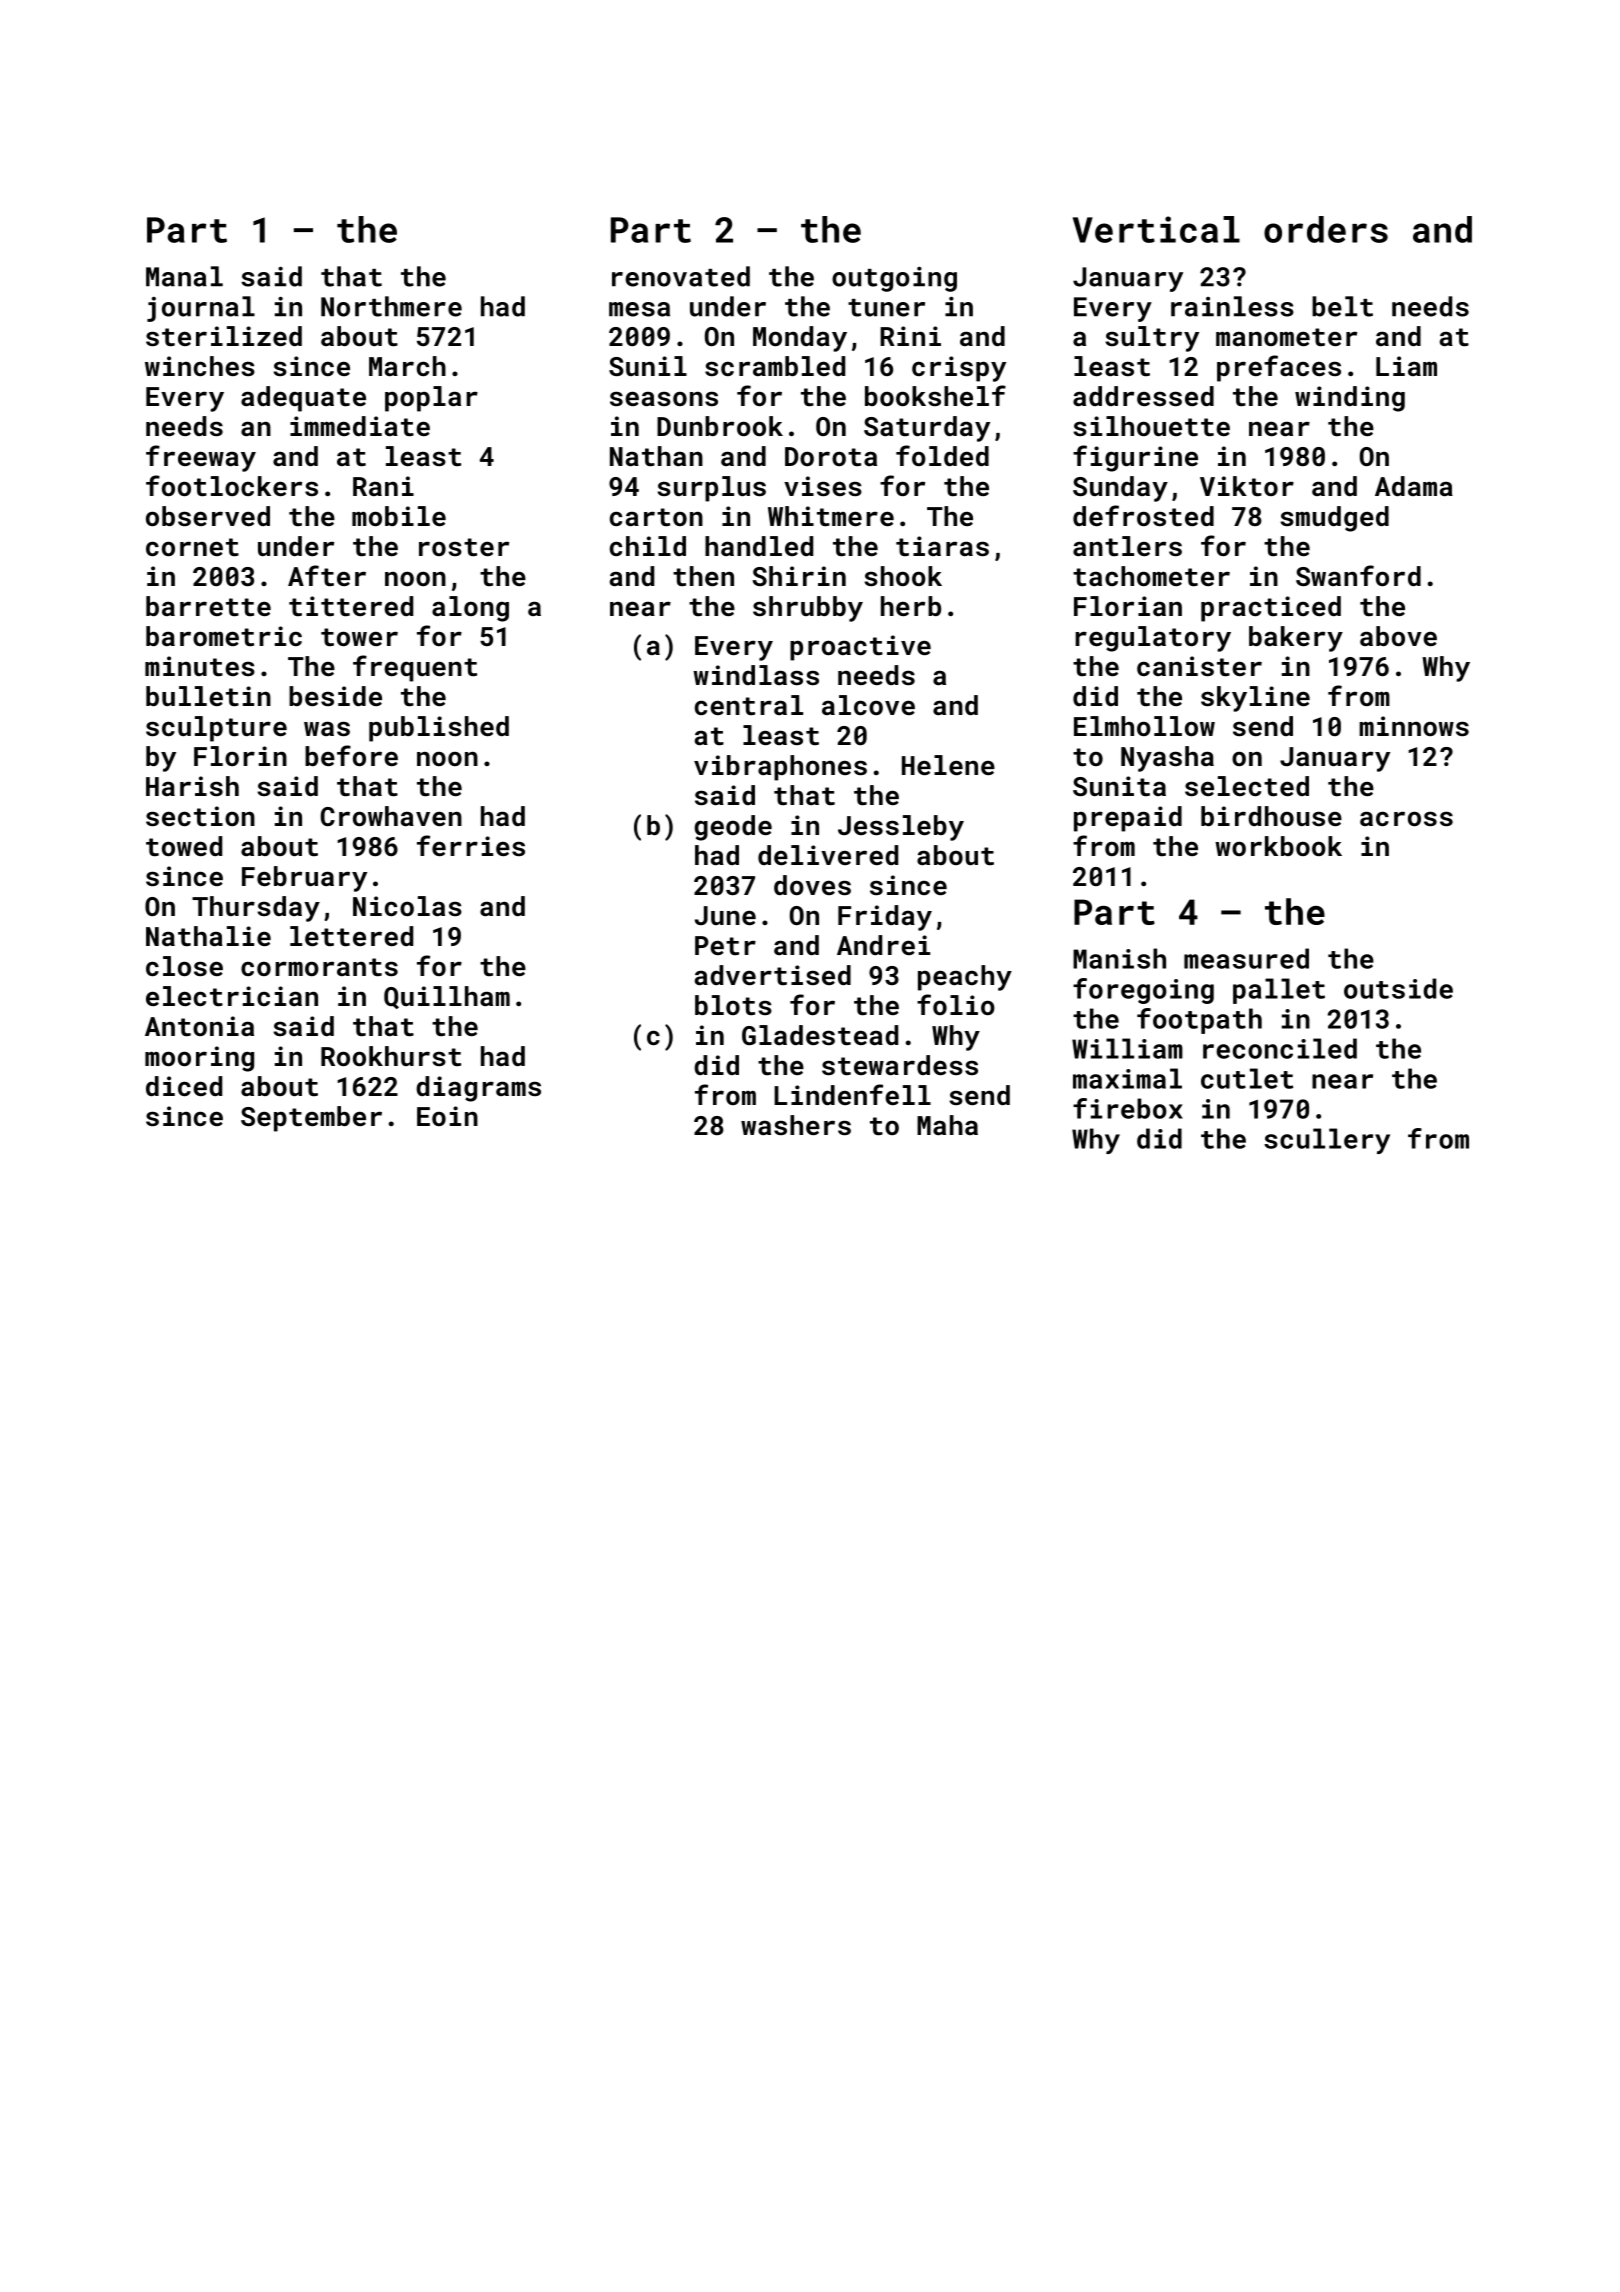 Image resolution: width=1620 pixels, height=2292 pixels. Describe the element at coordinates (192, 547) in the document. I see `cornet` at that location.
